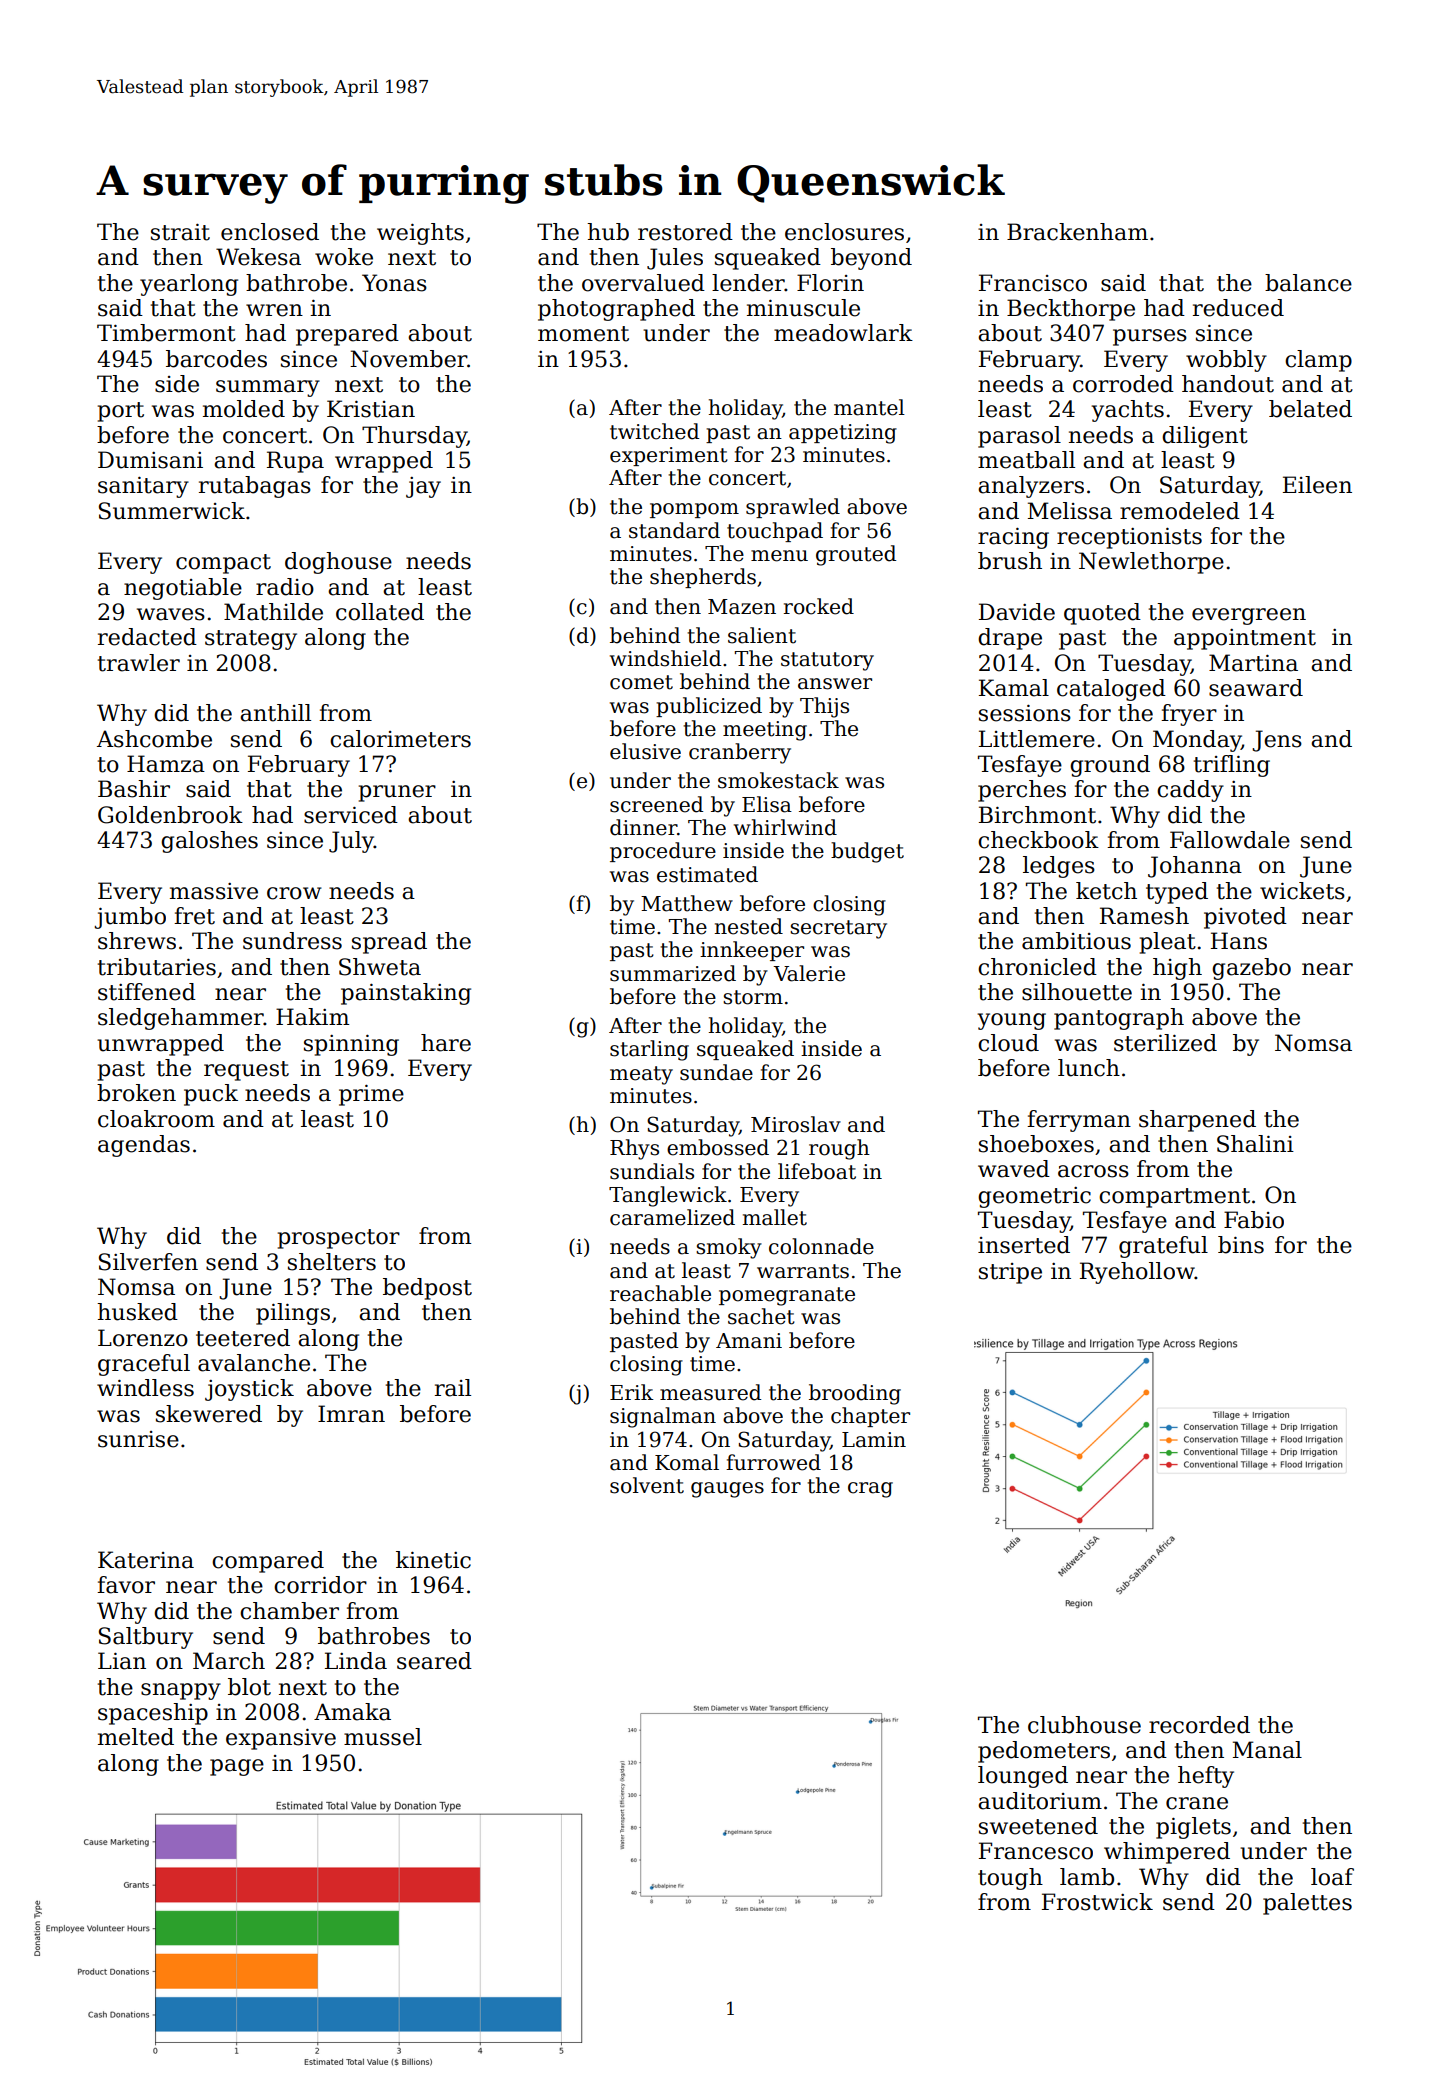 The image size is (1450, 2100). Describe the element at coordinates (761, 1316) in the image. I see `sachet` at that location.
